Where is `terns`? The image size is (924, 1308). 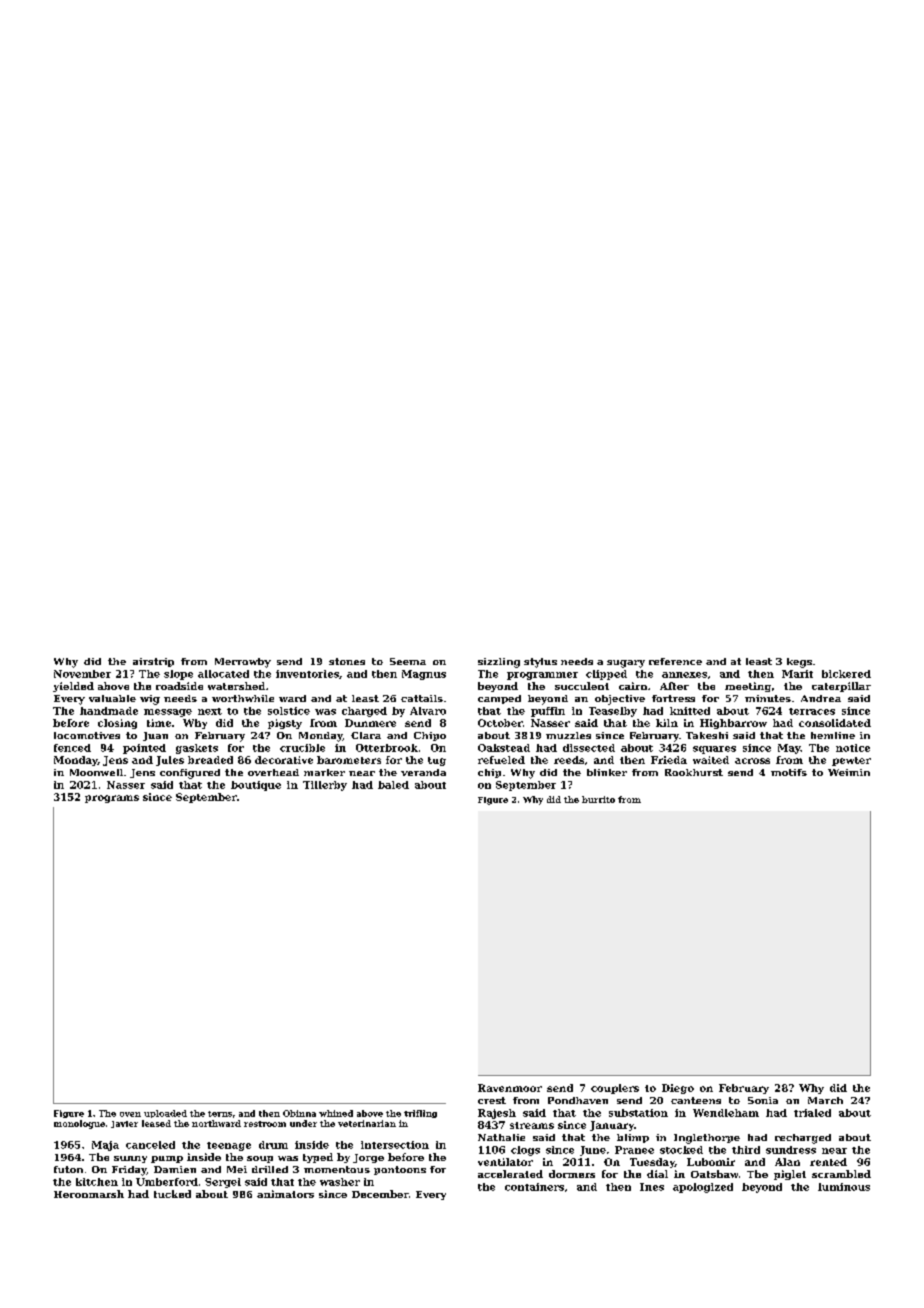 terns is located at coordinates (220, 1114).
